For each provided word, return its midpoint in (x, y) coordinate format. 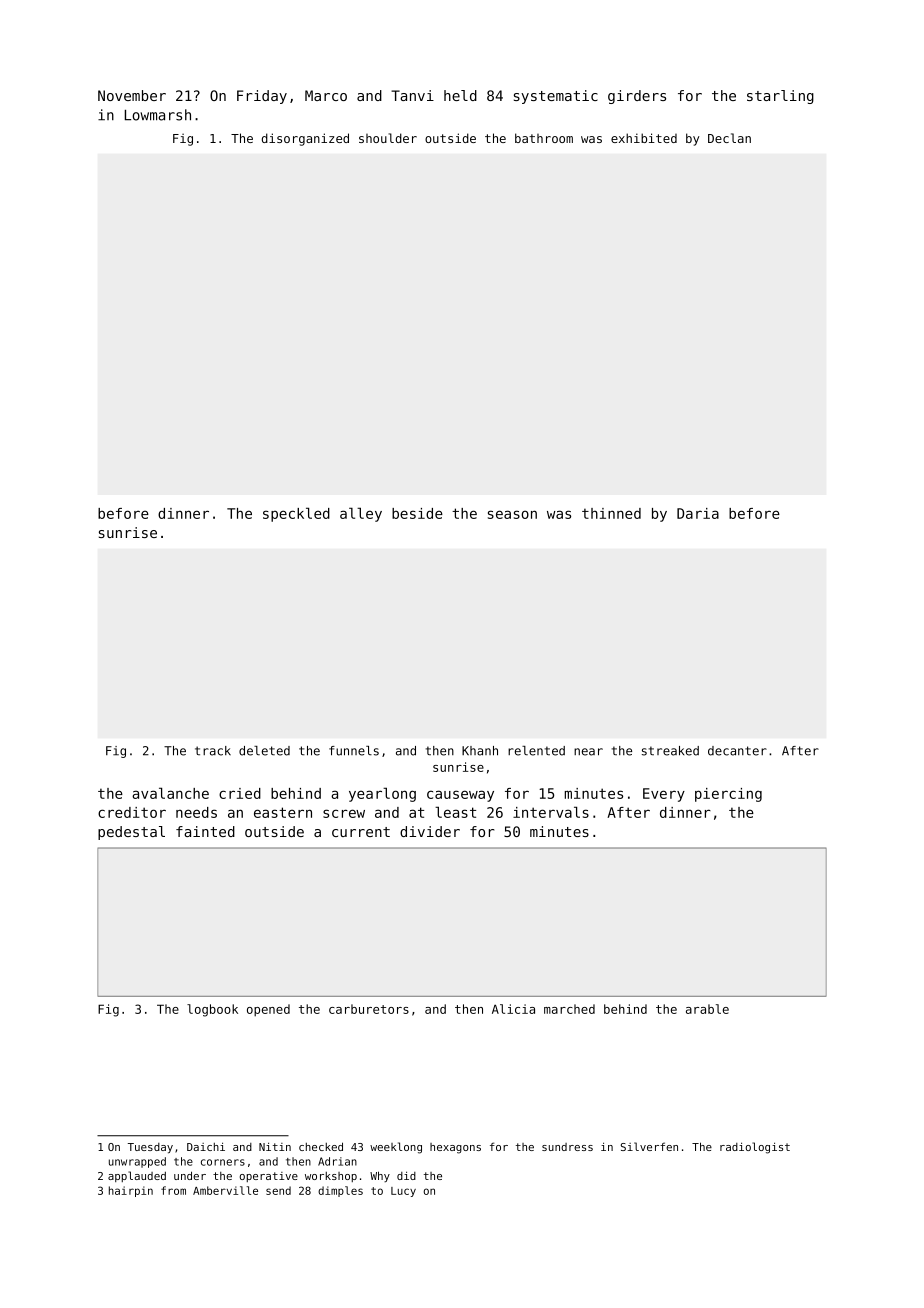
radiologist (755, 1148)
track (213, 751)
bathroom (544, 138)
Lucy (403, 1192)
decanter (737, 751)
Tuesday (150, 1148)
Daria (698, 513)
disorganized (305, 139)
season (512, 514)
